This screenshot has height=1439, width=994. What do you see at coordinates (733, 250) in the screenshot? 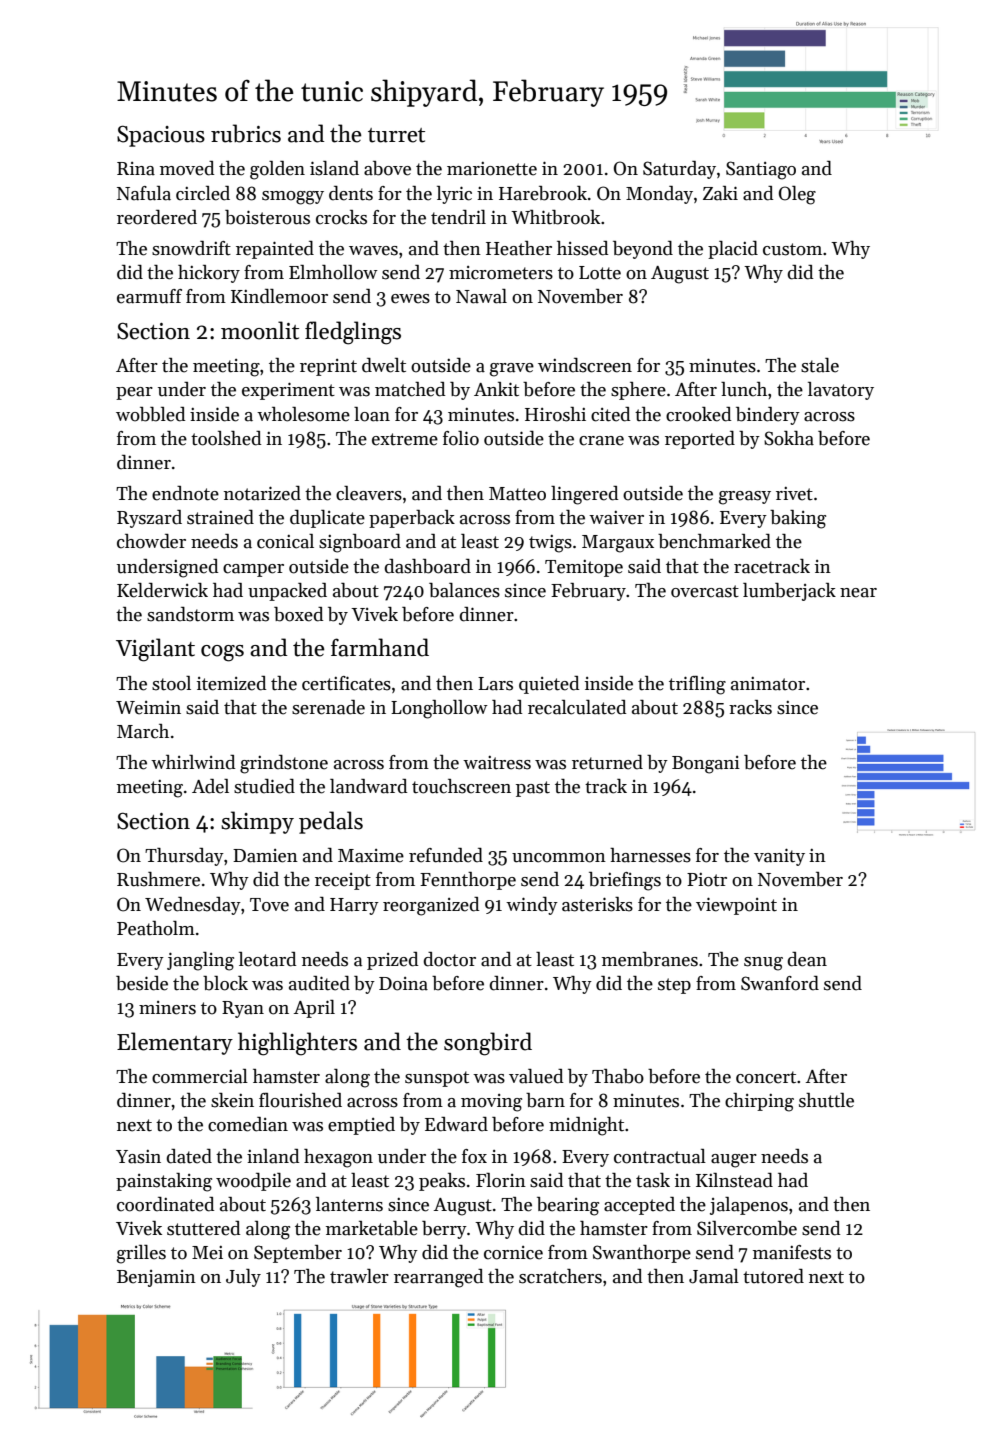
I see `placid` at bounding box center [733, 250].
